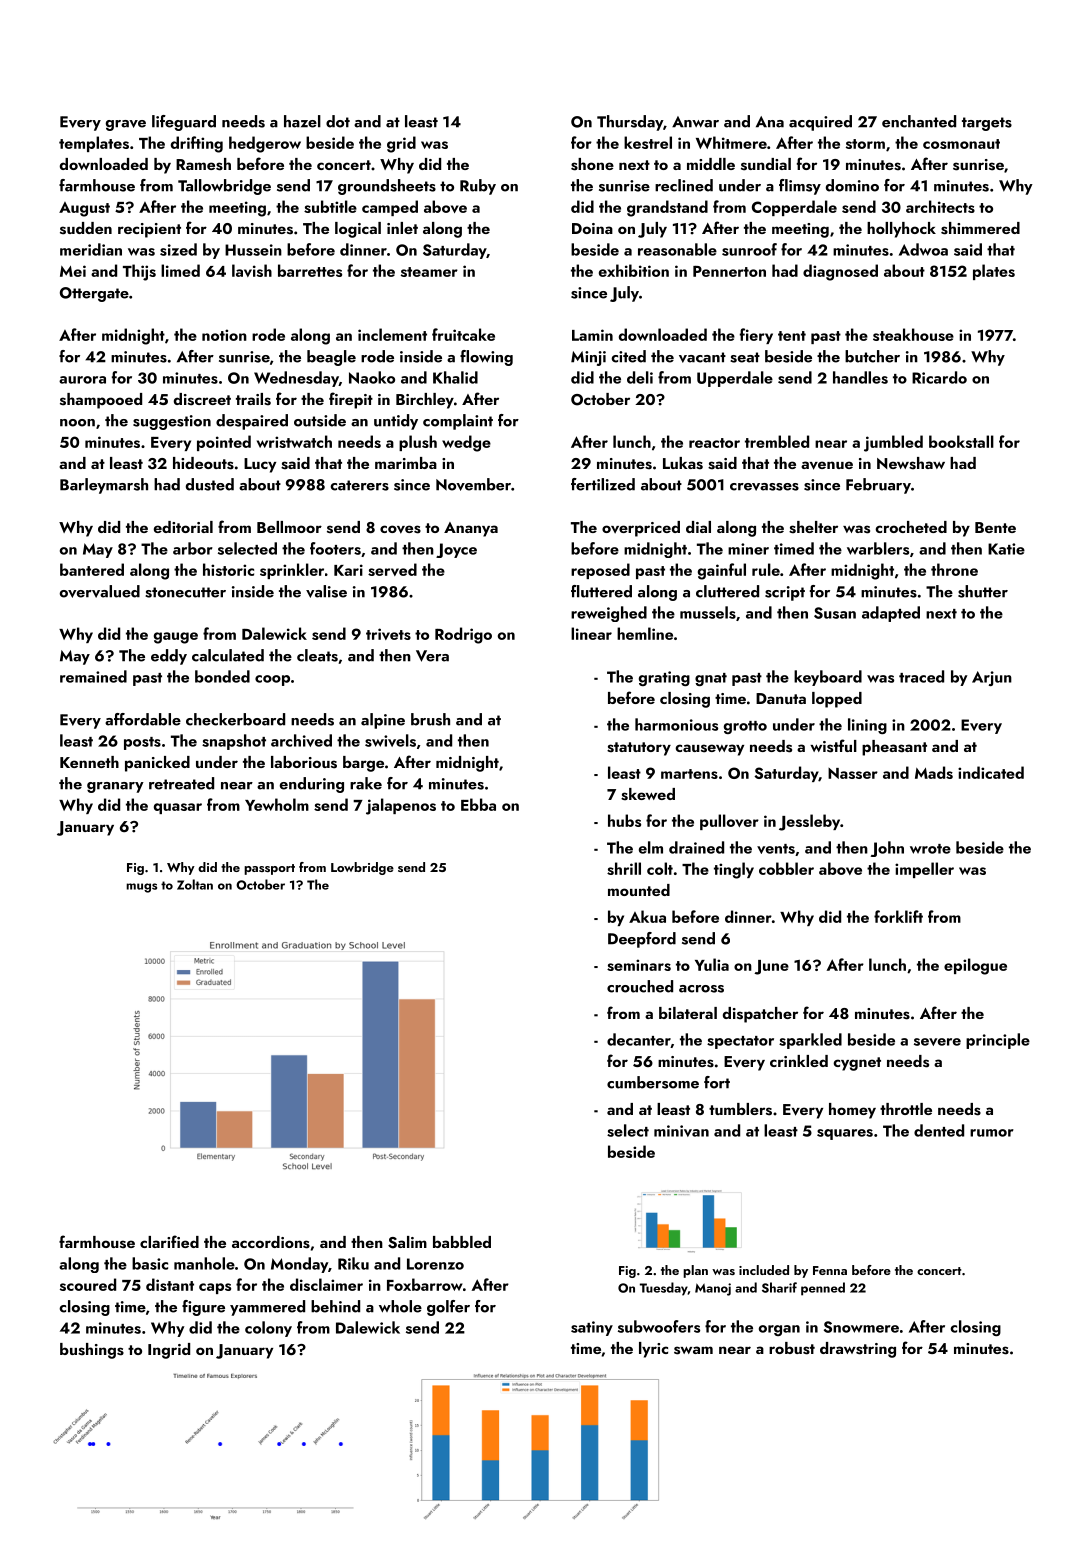  I want to click on pheasant, so click(894, 748).
